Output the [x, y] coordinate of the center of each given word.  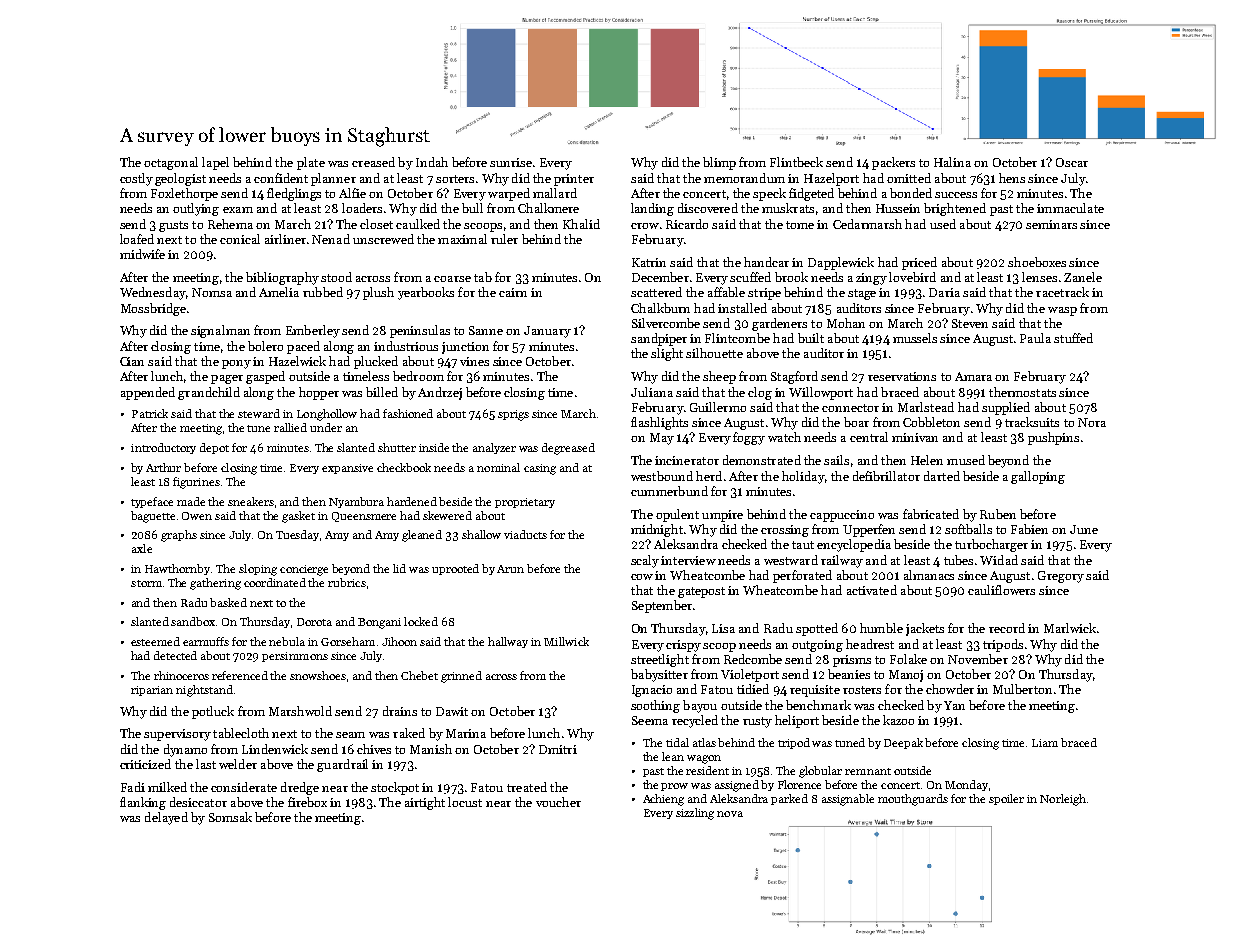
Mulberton [1022, 689]
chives [374, 749]
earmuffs [206, 641]
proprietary [525, 503]
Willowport [821, 393]
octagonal [171, 163]
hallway [508, 642]
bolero [265, 346]
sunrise [511, 162]
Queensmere [364, 517]
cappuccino [842, 516]
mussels [915, 338]
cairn [513, 292]
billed [382, 392]
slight [667, 354]
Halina [952, 162]
